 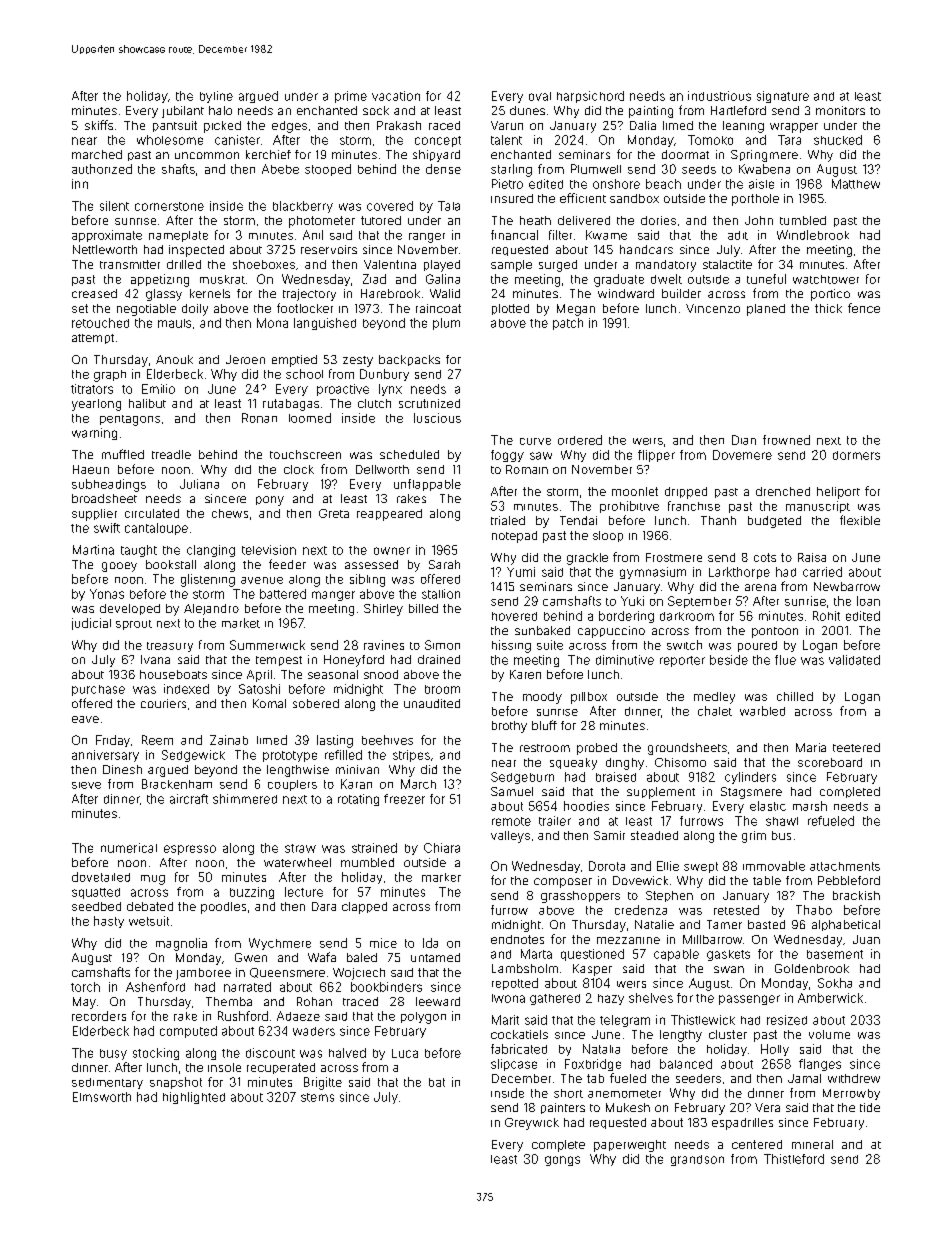 What do you see at coordinates (174, 323) in the image?
I see `mauls` at bounding box center [174, 323].
